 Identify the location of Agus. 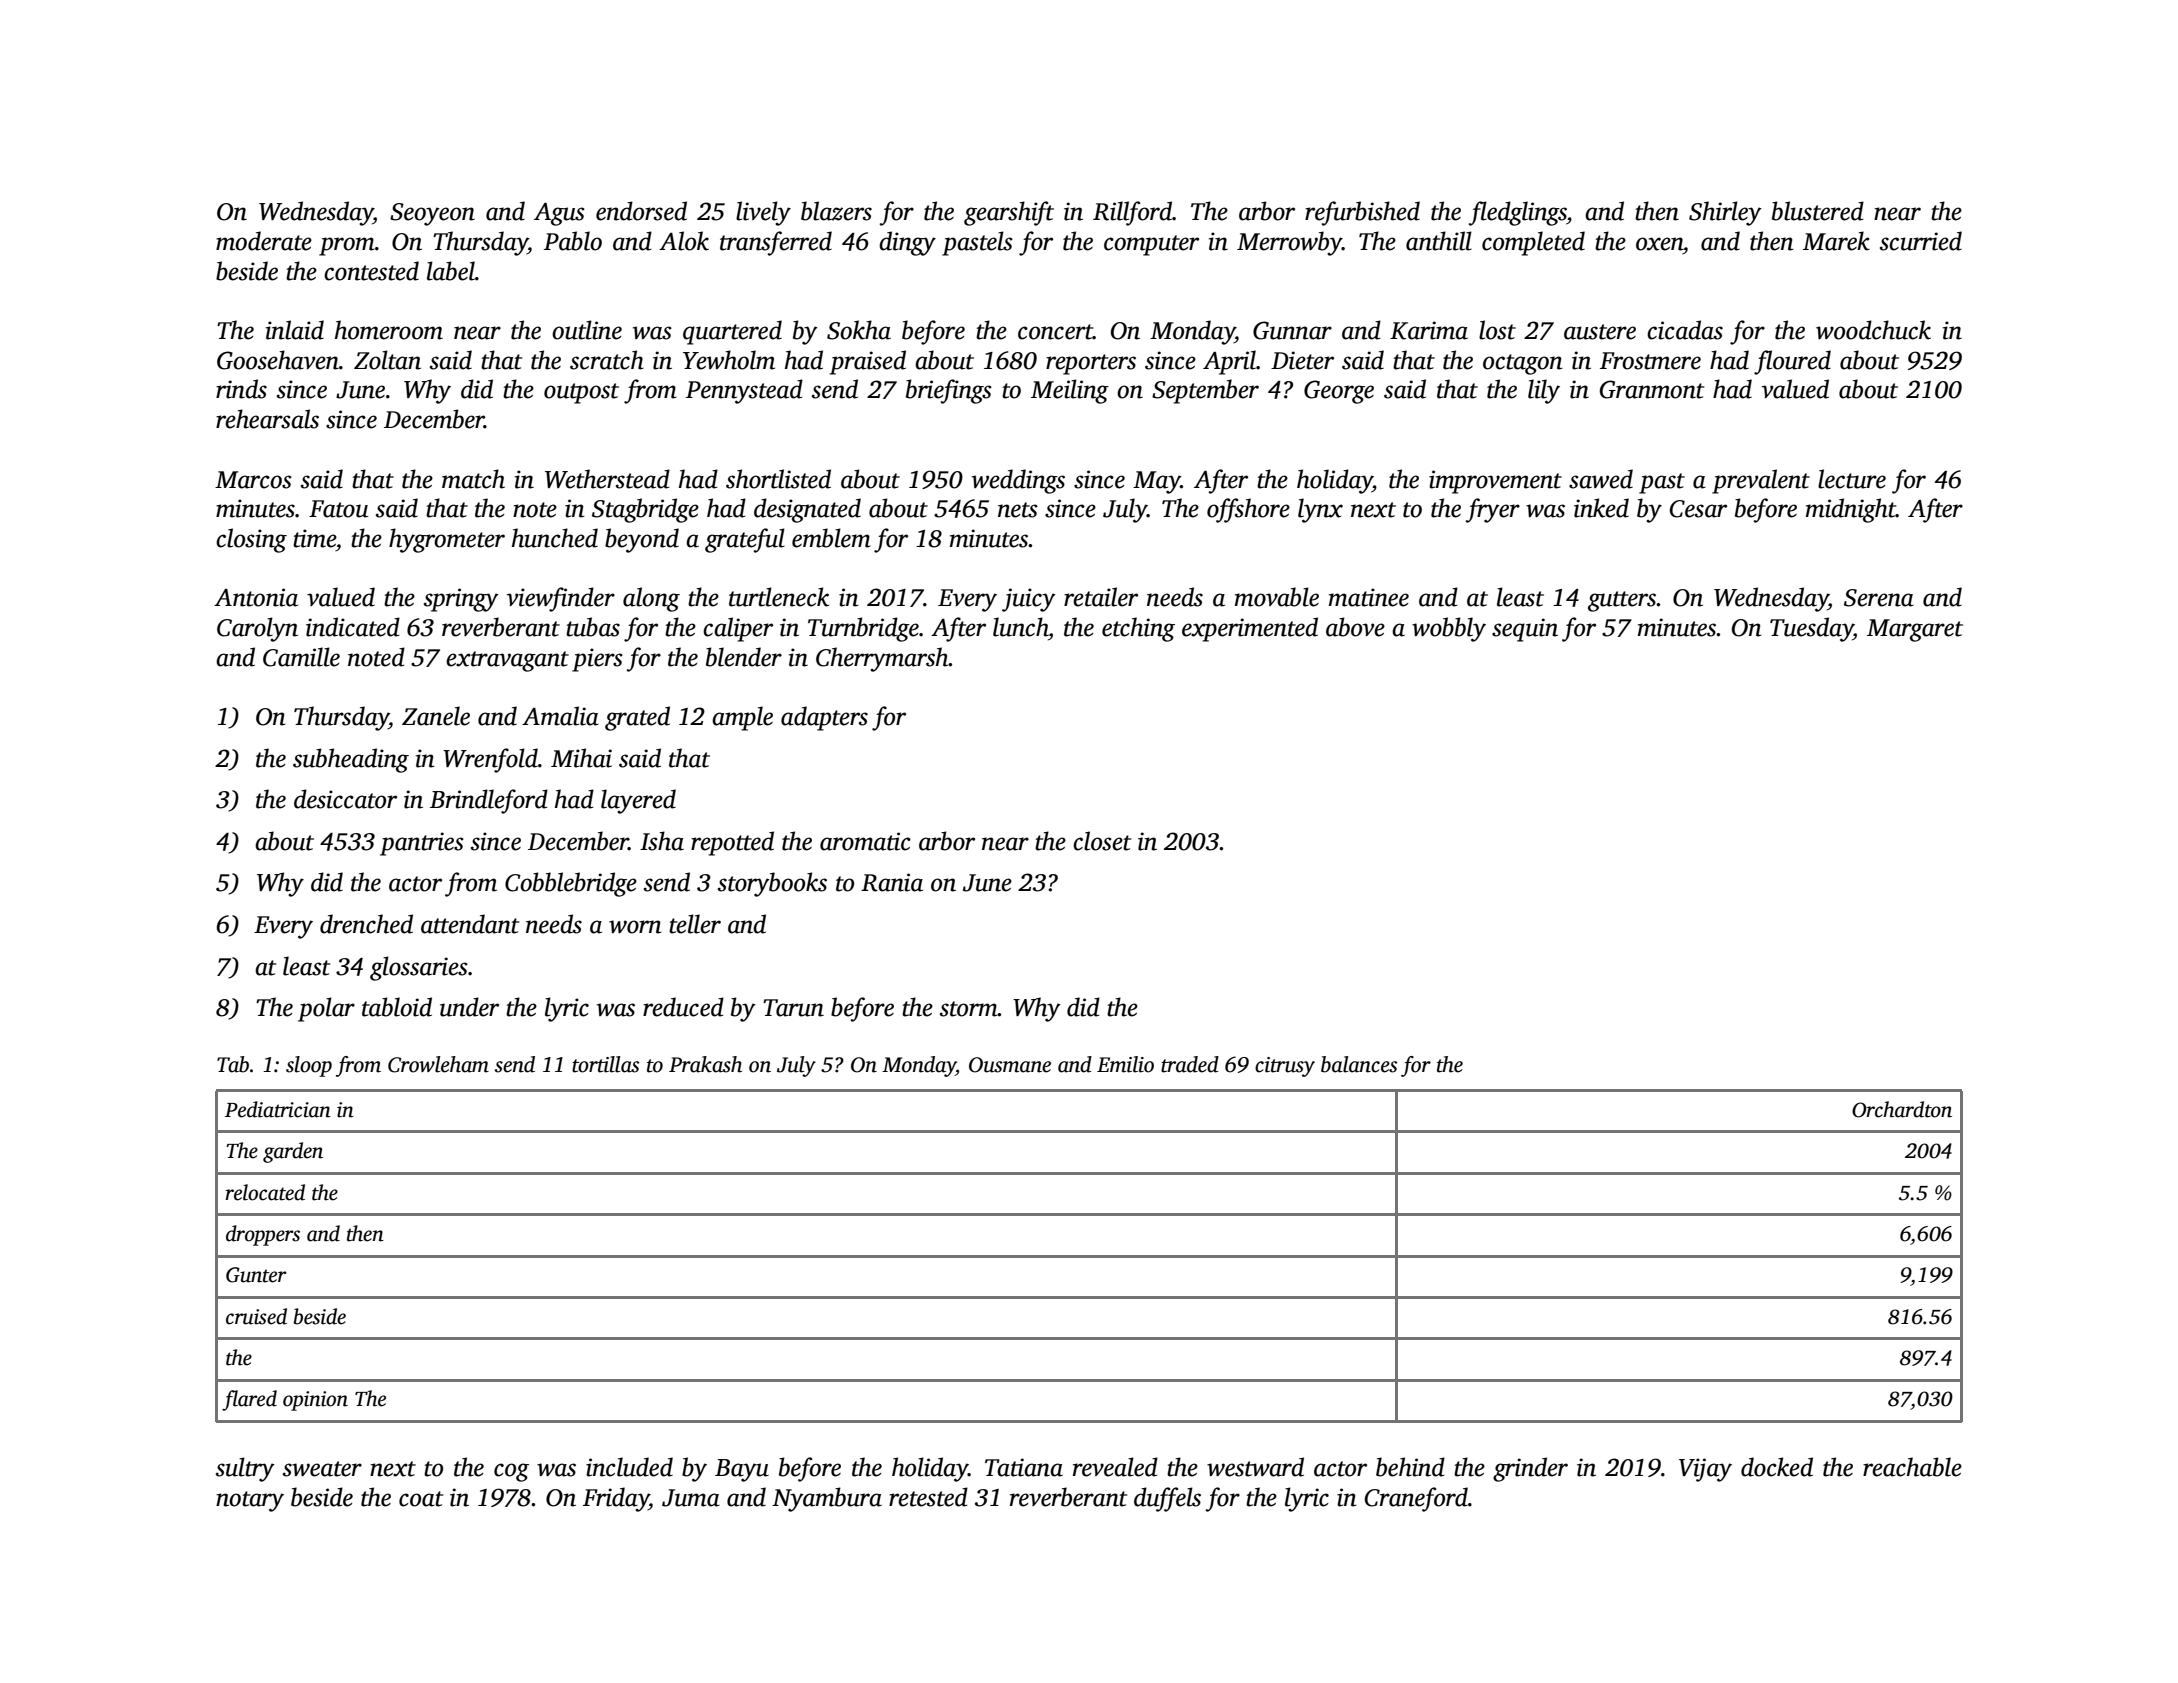
(559, 214).
